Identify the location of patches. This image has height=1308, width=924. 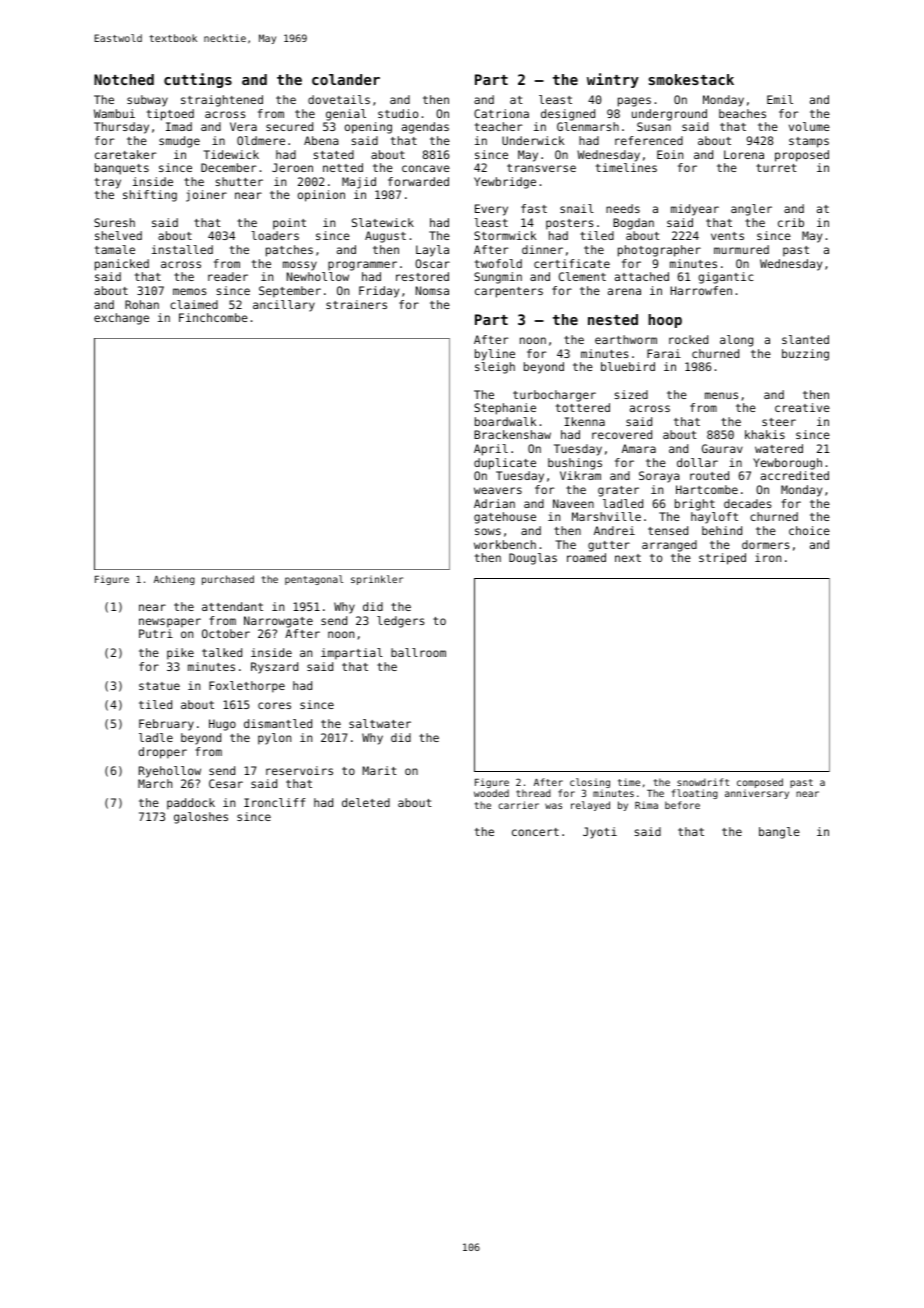
(289, 251).
